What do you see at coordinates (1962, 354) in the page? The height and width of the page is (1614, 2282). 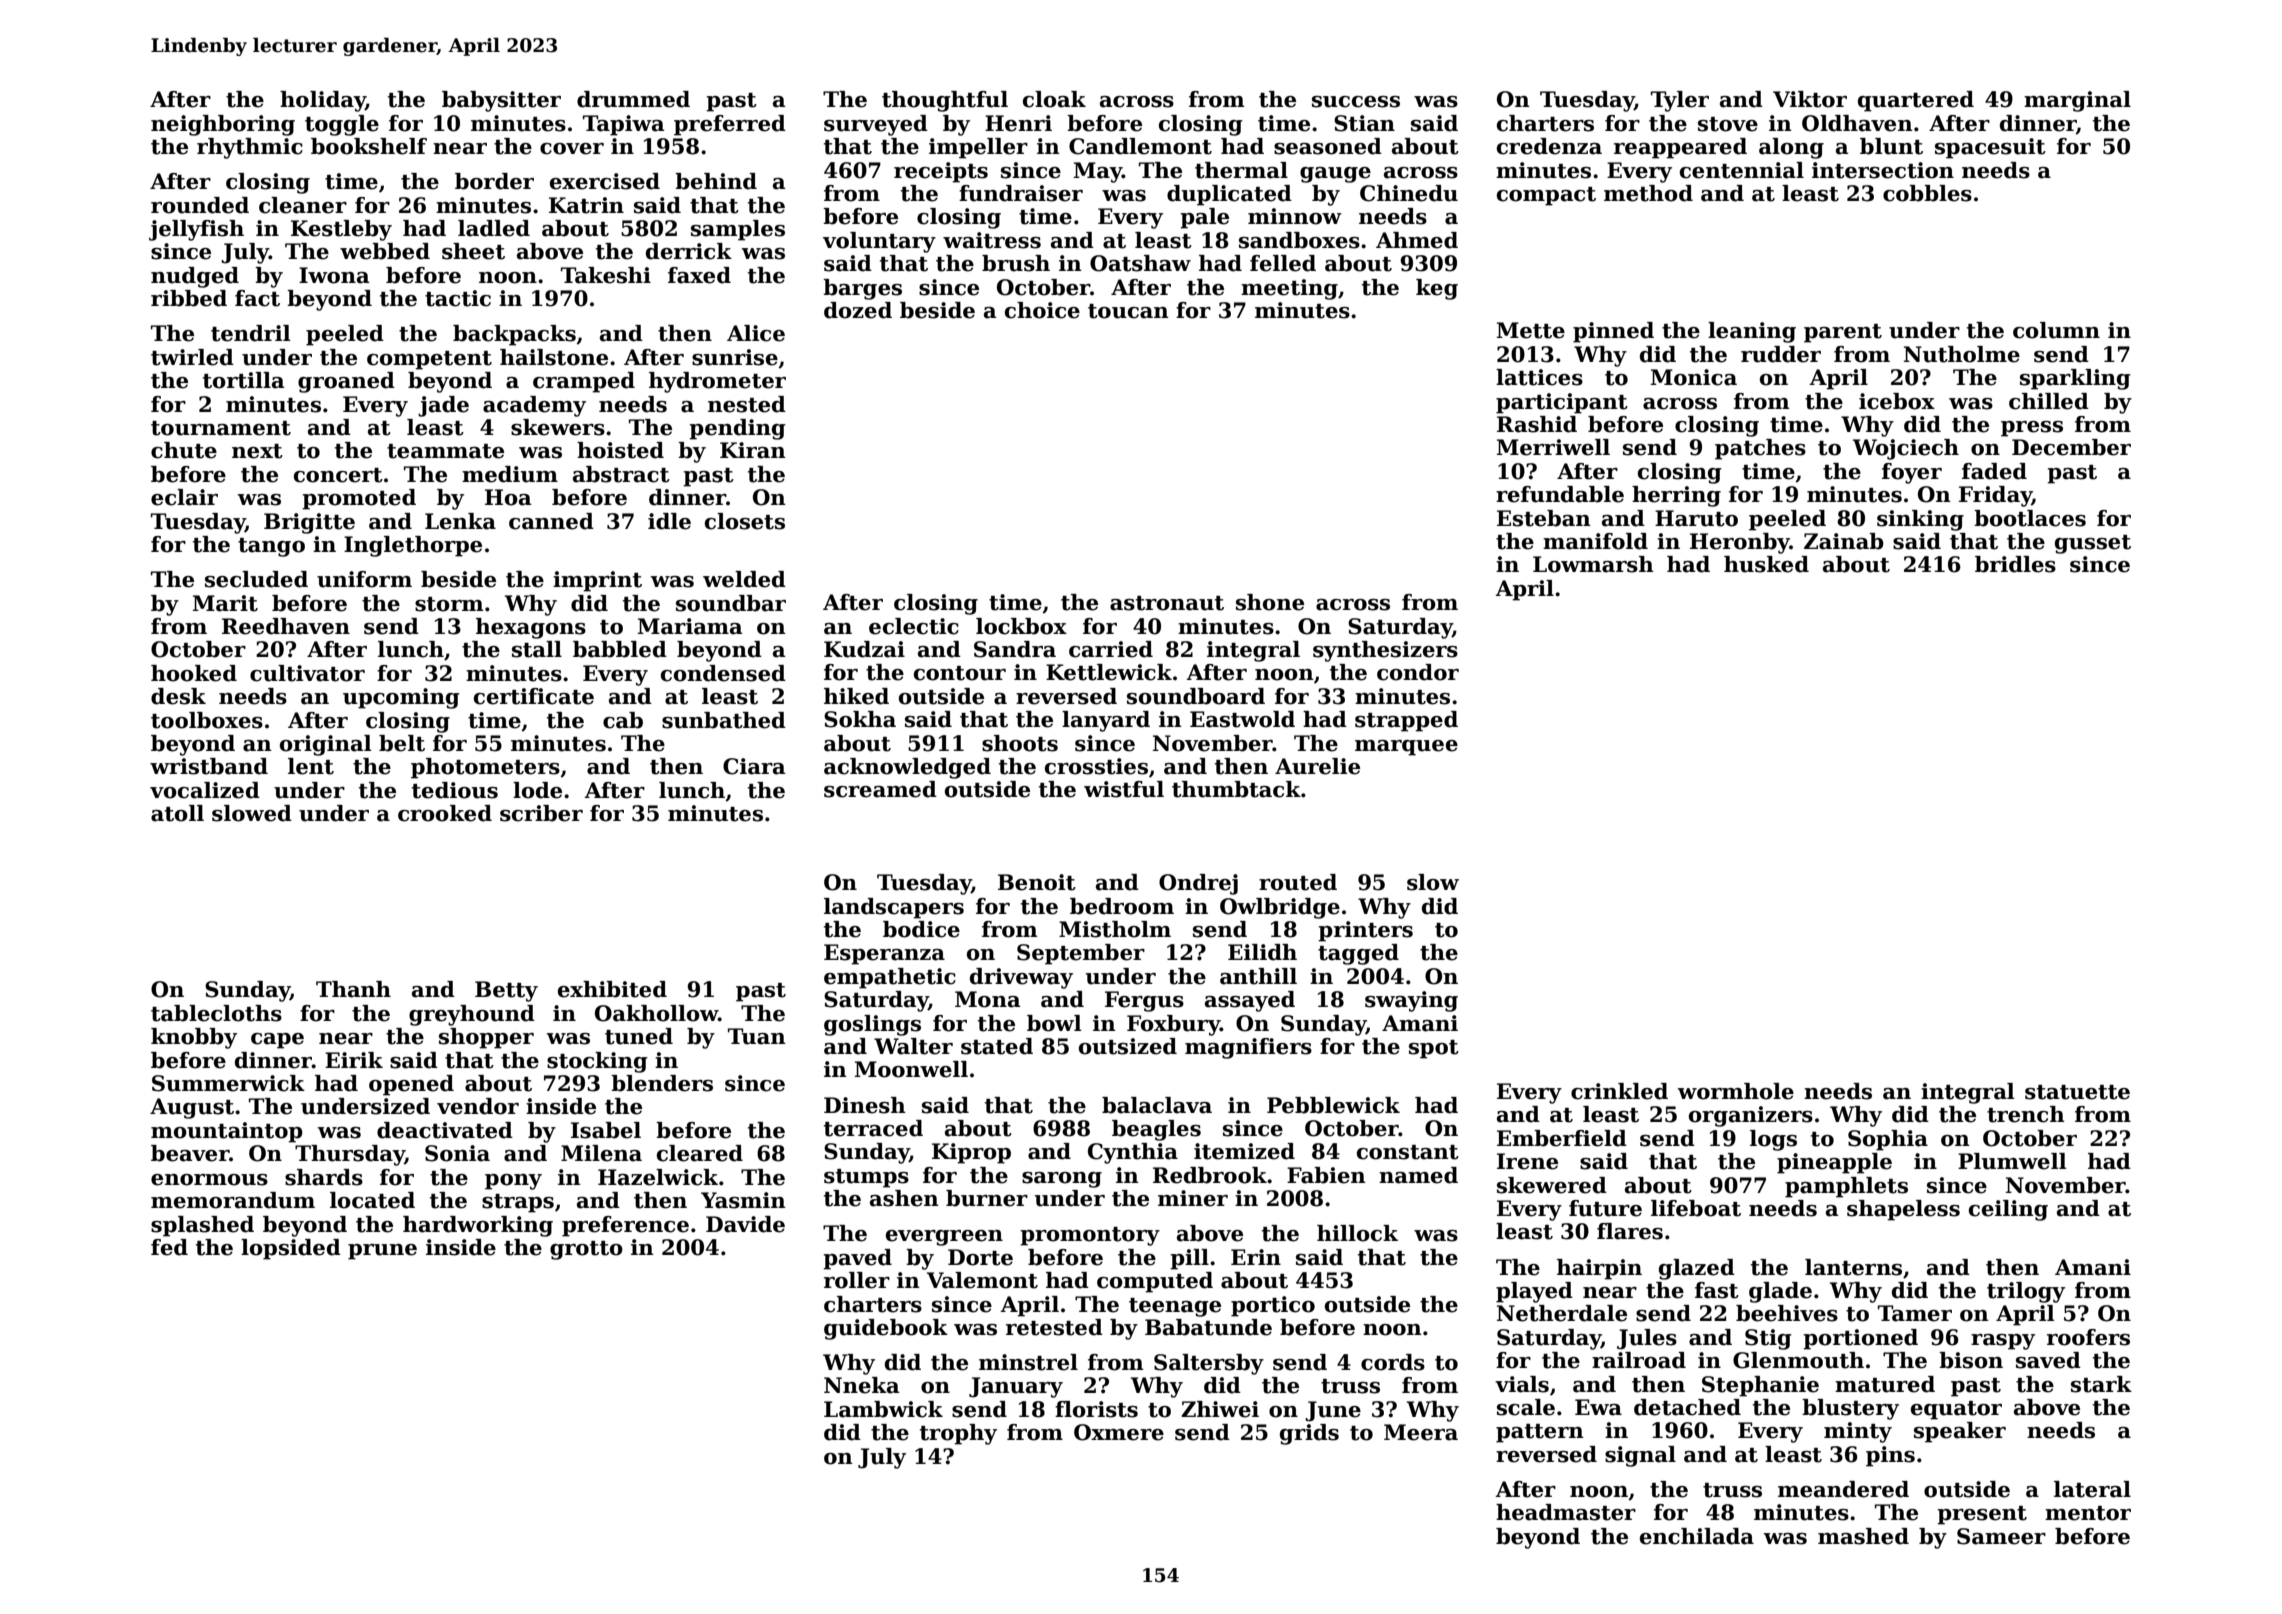 I see `Nutholme` at bounding box center [1962, 354].
